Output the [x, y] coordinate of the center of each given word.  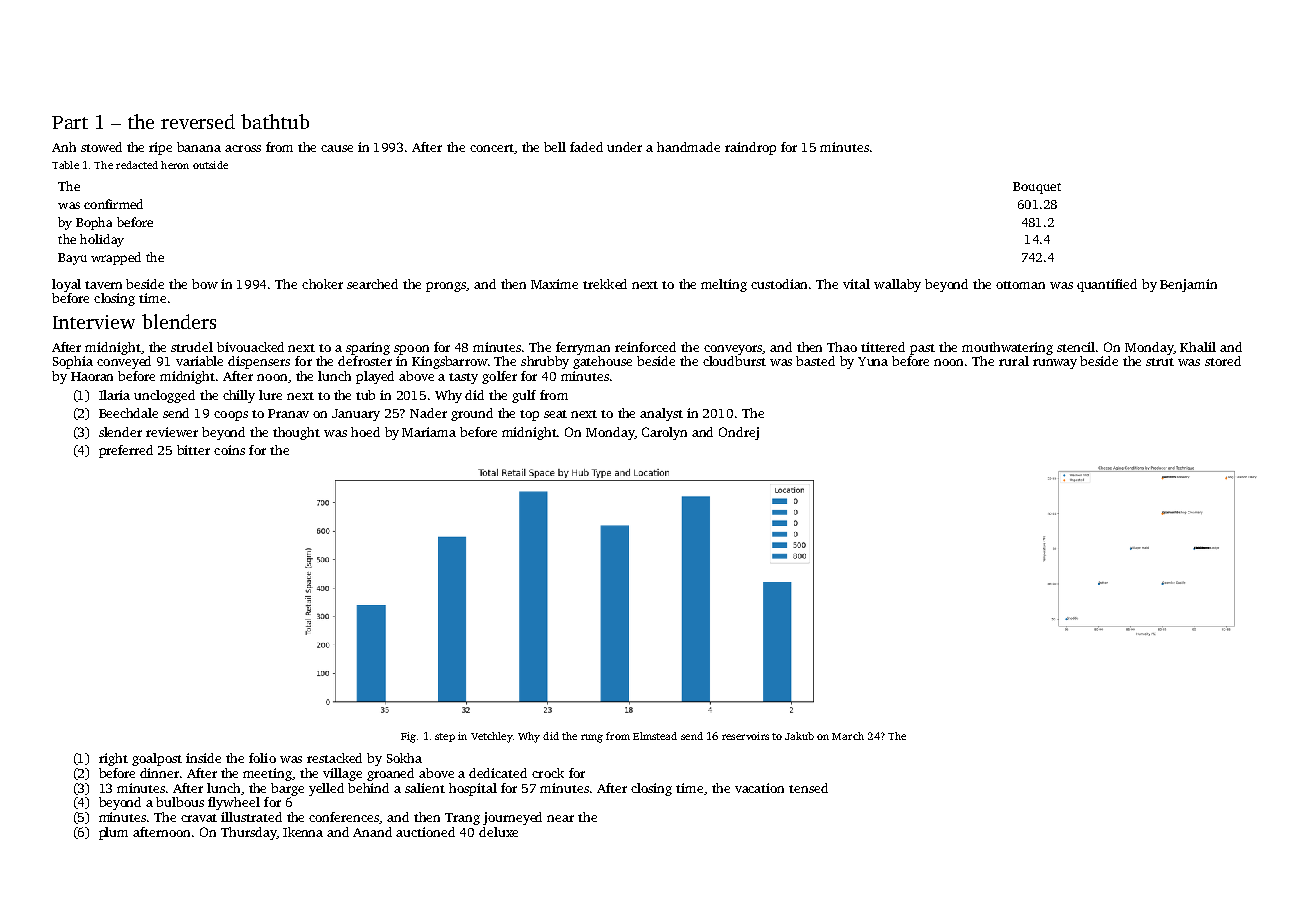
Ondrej [739, 433]
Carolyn [664, 433]
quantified [1107, 285]
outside [210, 165]
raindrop [750, 148]
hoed [365, 432]
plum [113, 833]
